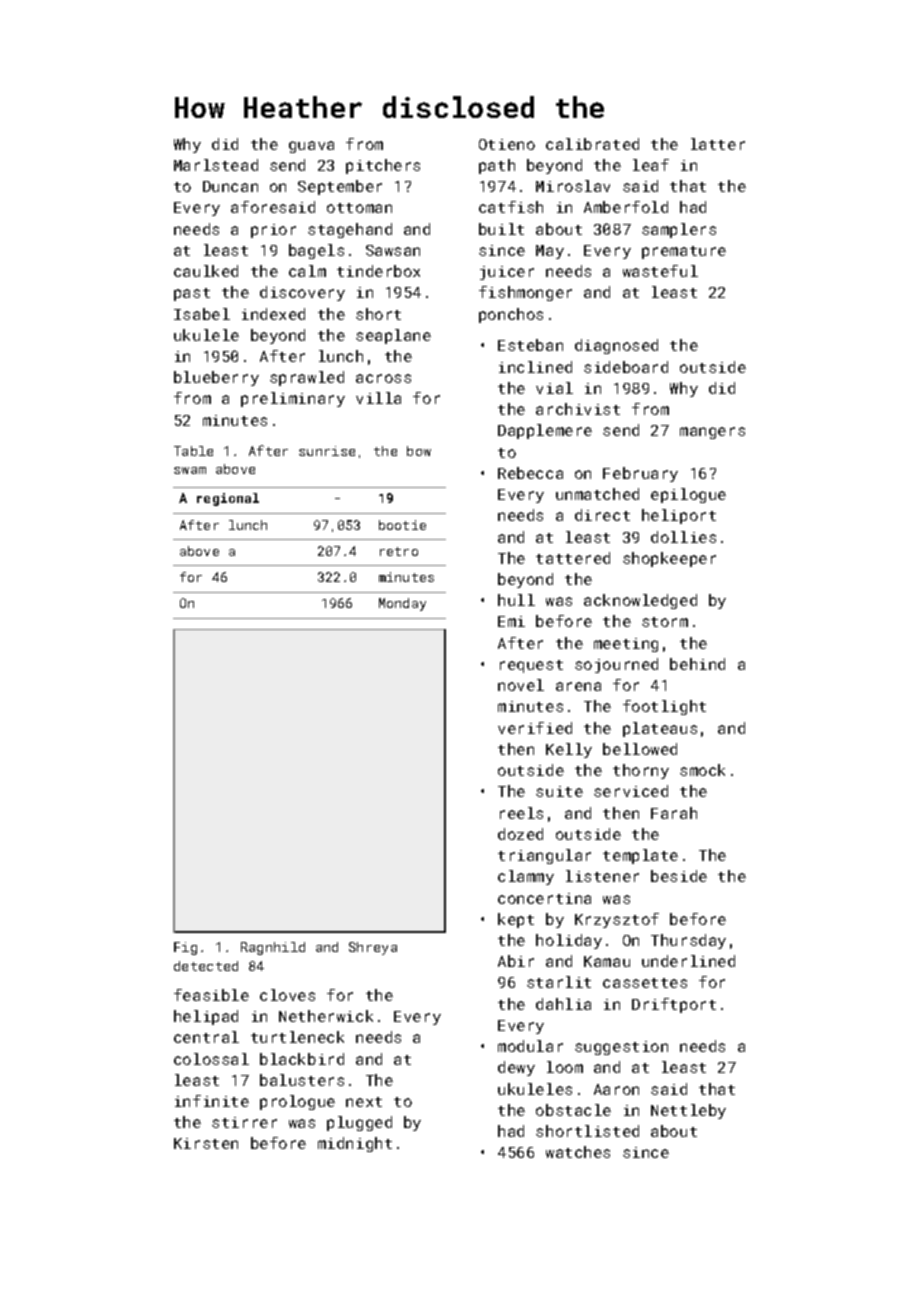 This image has width=924, height=1311. I want to click on seaplane, so click(393, 336).
